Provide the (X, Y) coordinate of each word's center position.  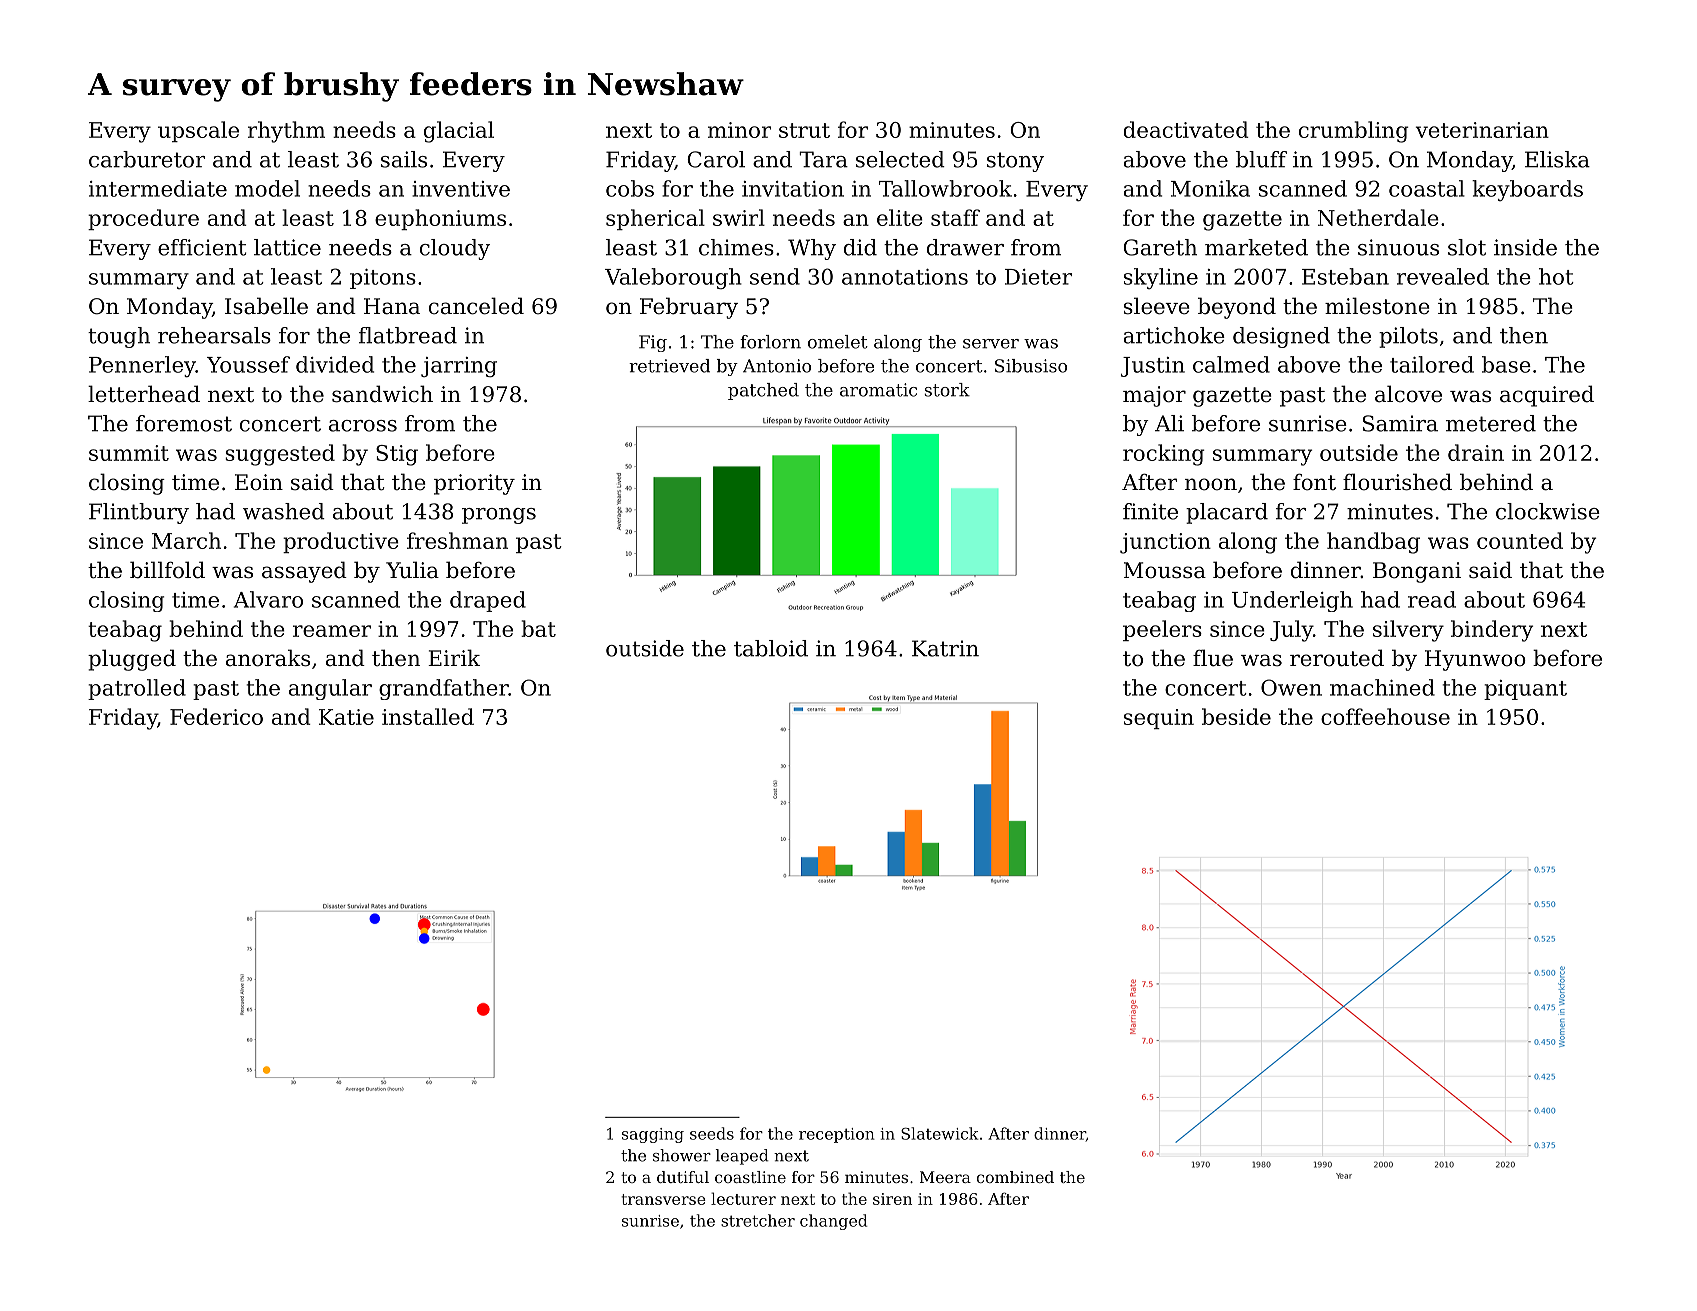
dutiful (683, 1177)
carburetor (147, 159)
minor (739, 130)
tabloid (771, 648)
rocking (1163, 455)
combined (1015, 1177)
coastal (1427, 188)
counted (1520, 540)
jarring (459, 367)
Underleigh (1292, 601)
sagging (653, 1135)
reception (837, 1135)
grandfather (444, 689)
